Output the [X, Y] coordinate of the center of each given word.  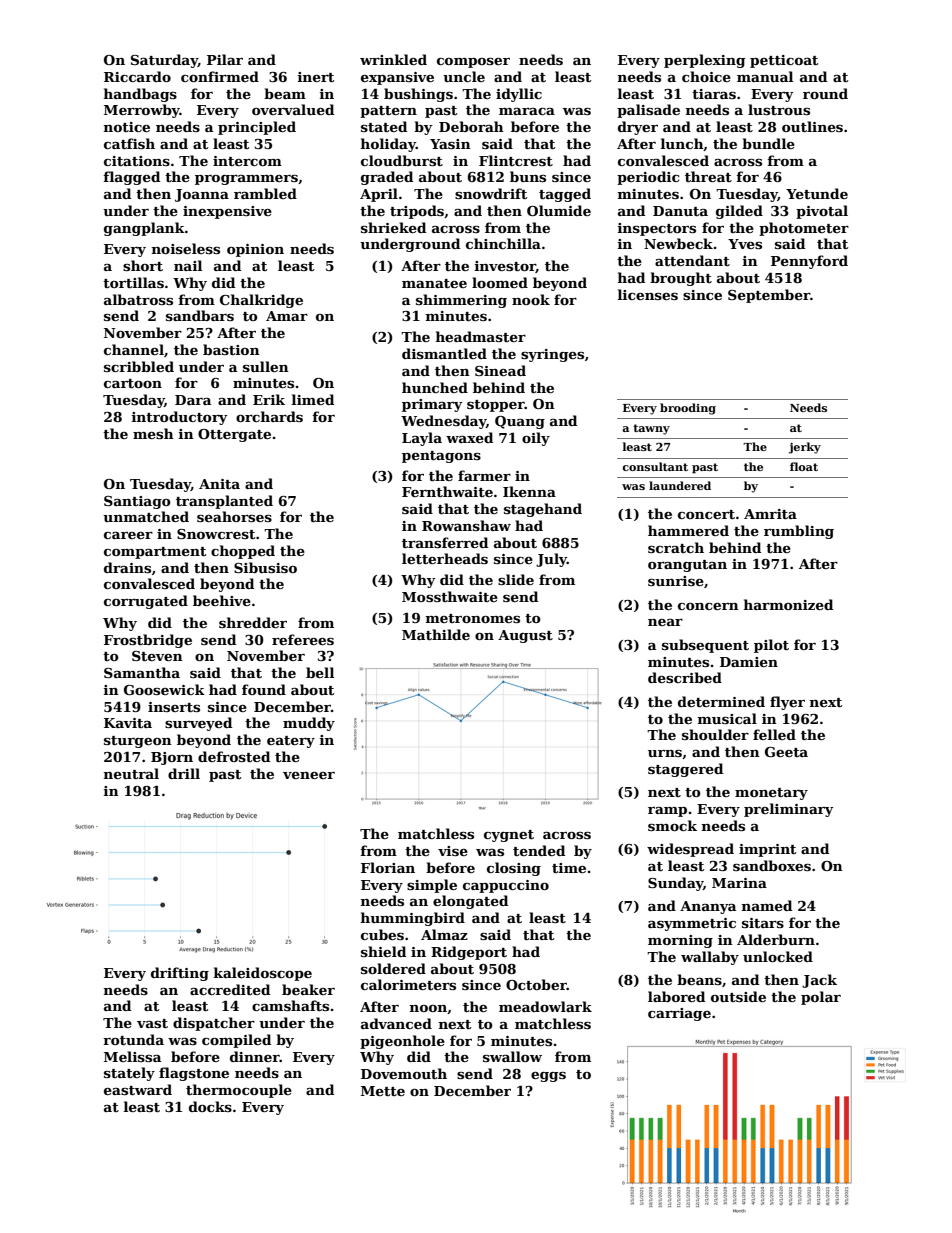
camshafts [290, 1005]
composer [473, 63]
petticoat [784, 61]
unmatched [146, 516]
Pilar [225, 59]
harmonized [788, 604]
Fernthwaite [447, 491]
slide [516, 579]
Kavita [128, 723]
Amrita [770, 514]
